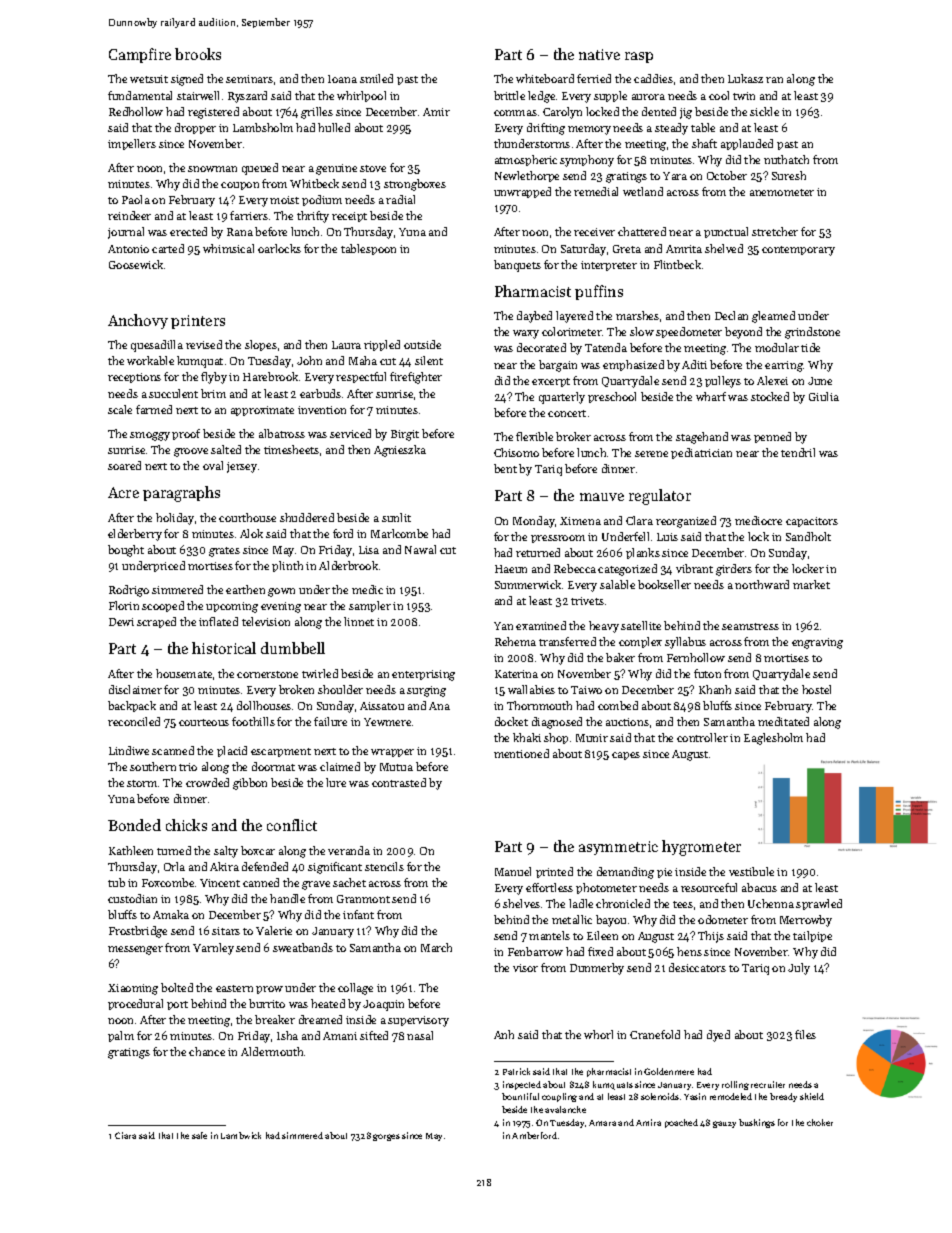  Describe the element at coordinates (121, 1036) in the screenshot. I see `palm` at that location.
